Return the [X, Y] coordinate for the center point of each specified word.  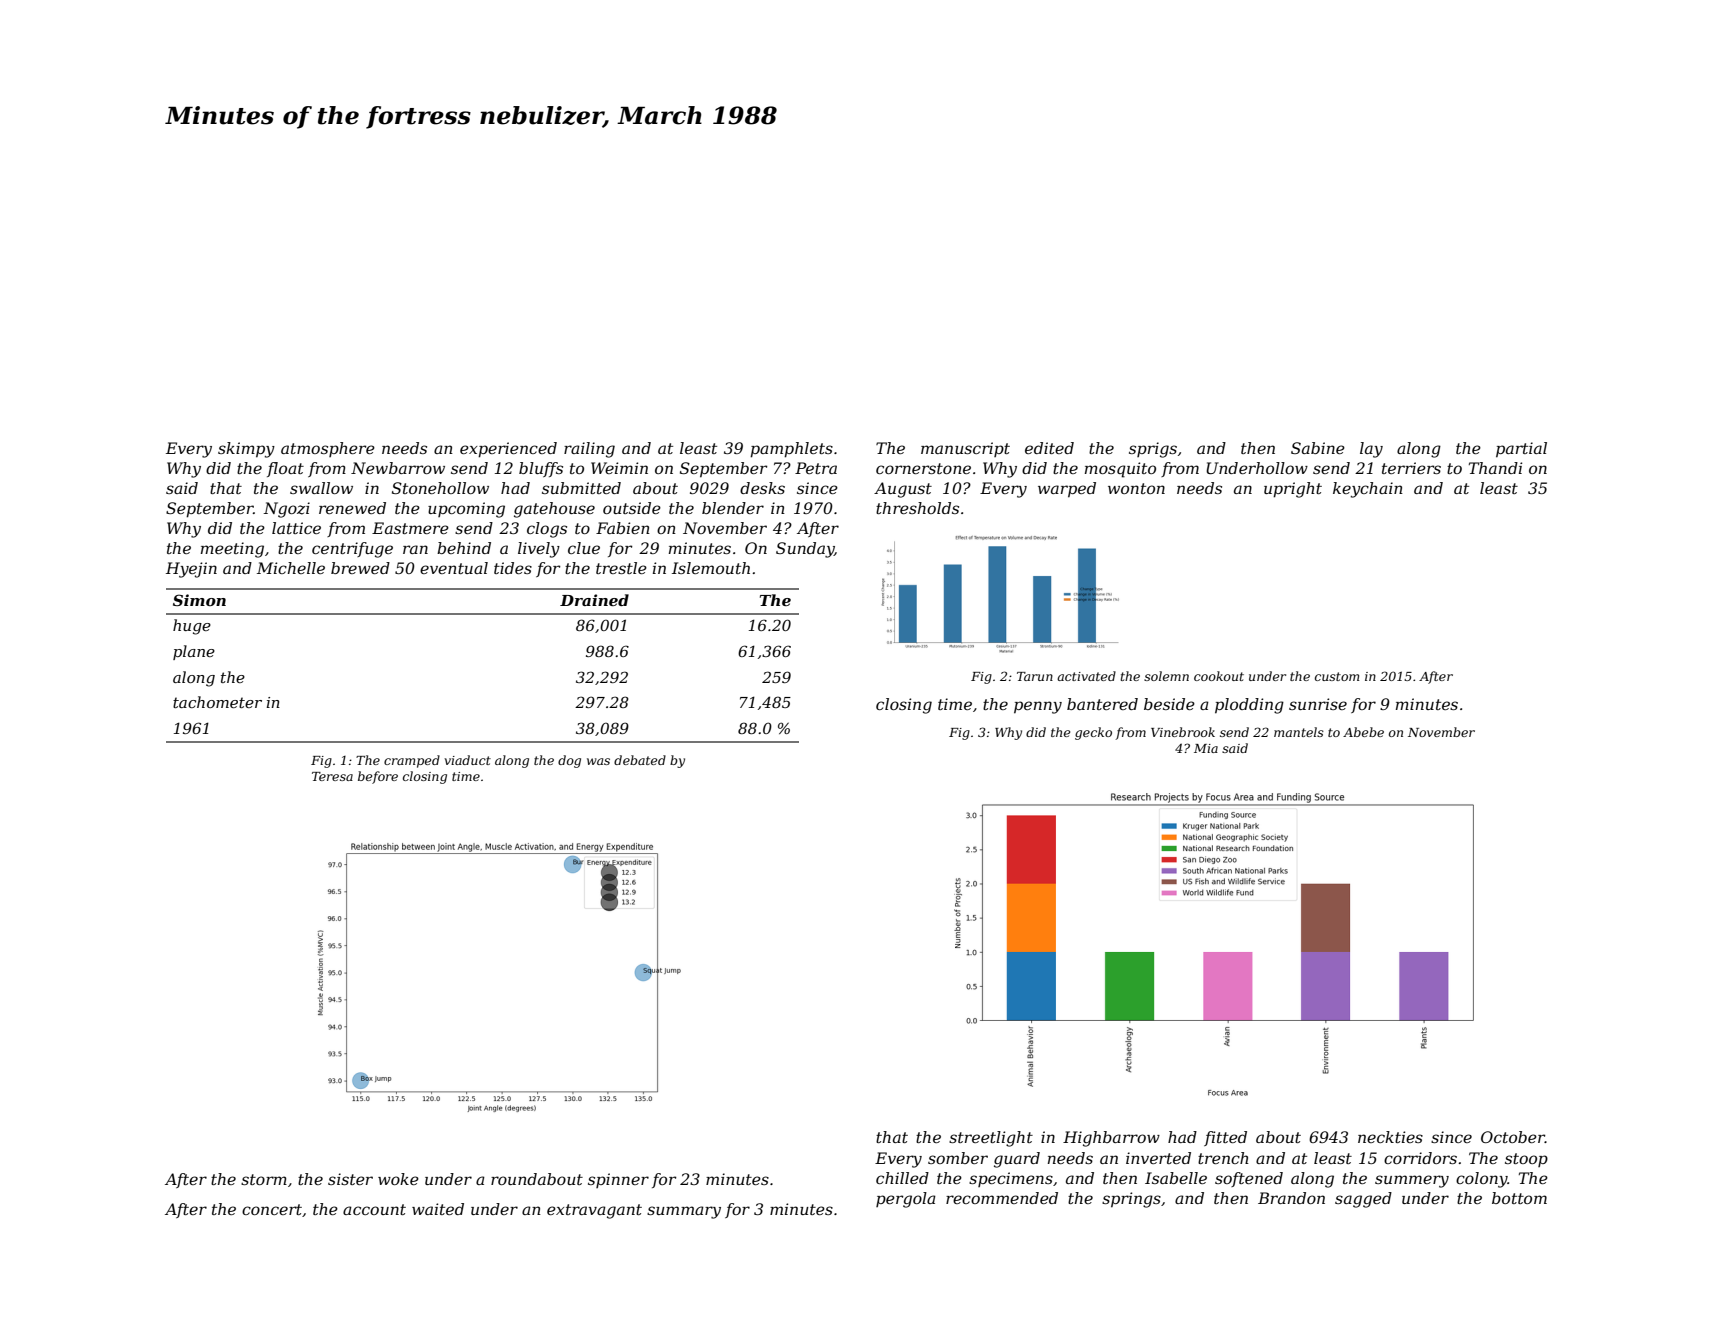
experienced [508, 450]
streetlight [991, 1139]
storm [264, 1179]
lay [1371, 450]
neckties [1390, 1137]
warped [1067, 490]
